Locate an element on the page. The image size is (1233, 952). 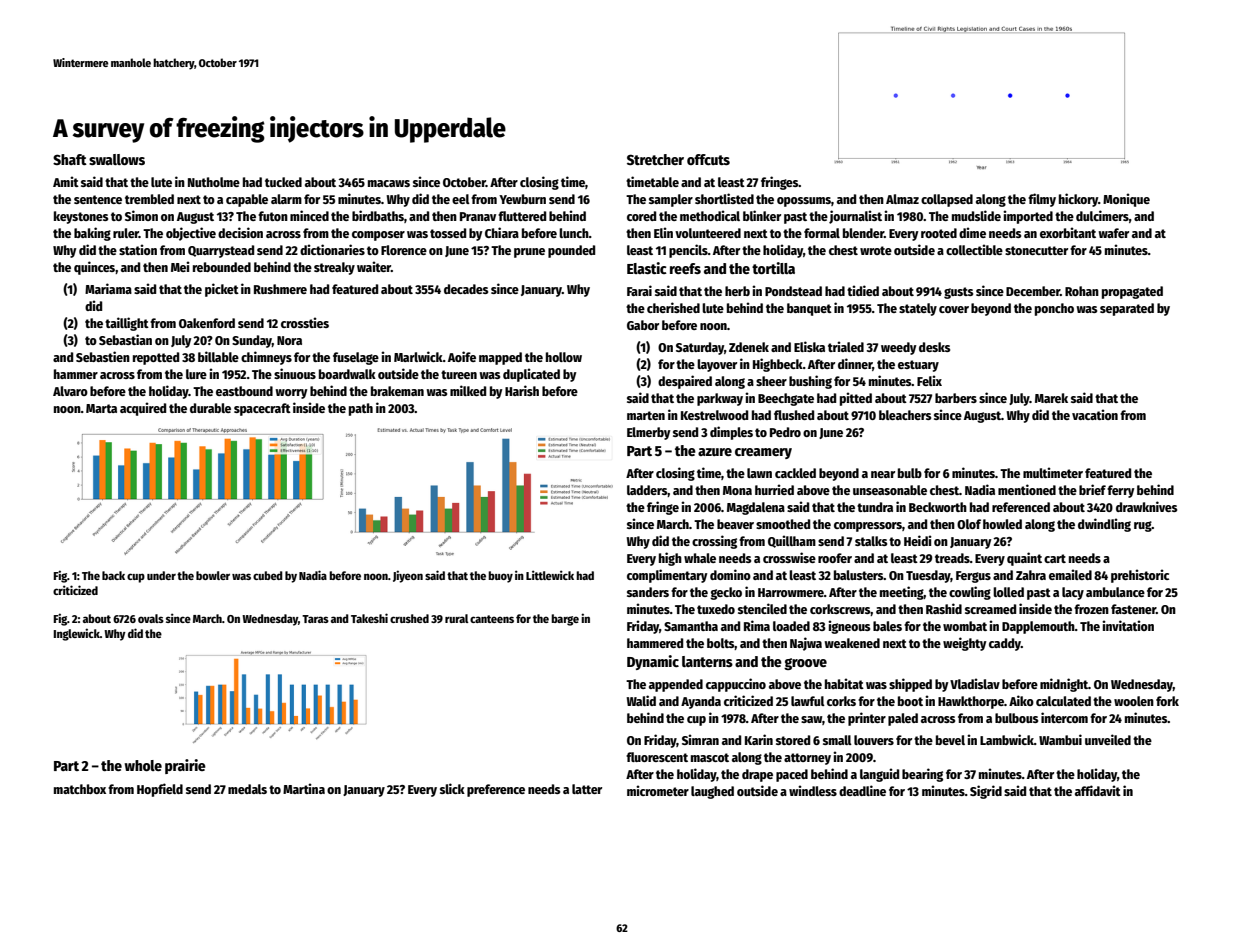
macaws is located at coordinates (389, 183).
